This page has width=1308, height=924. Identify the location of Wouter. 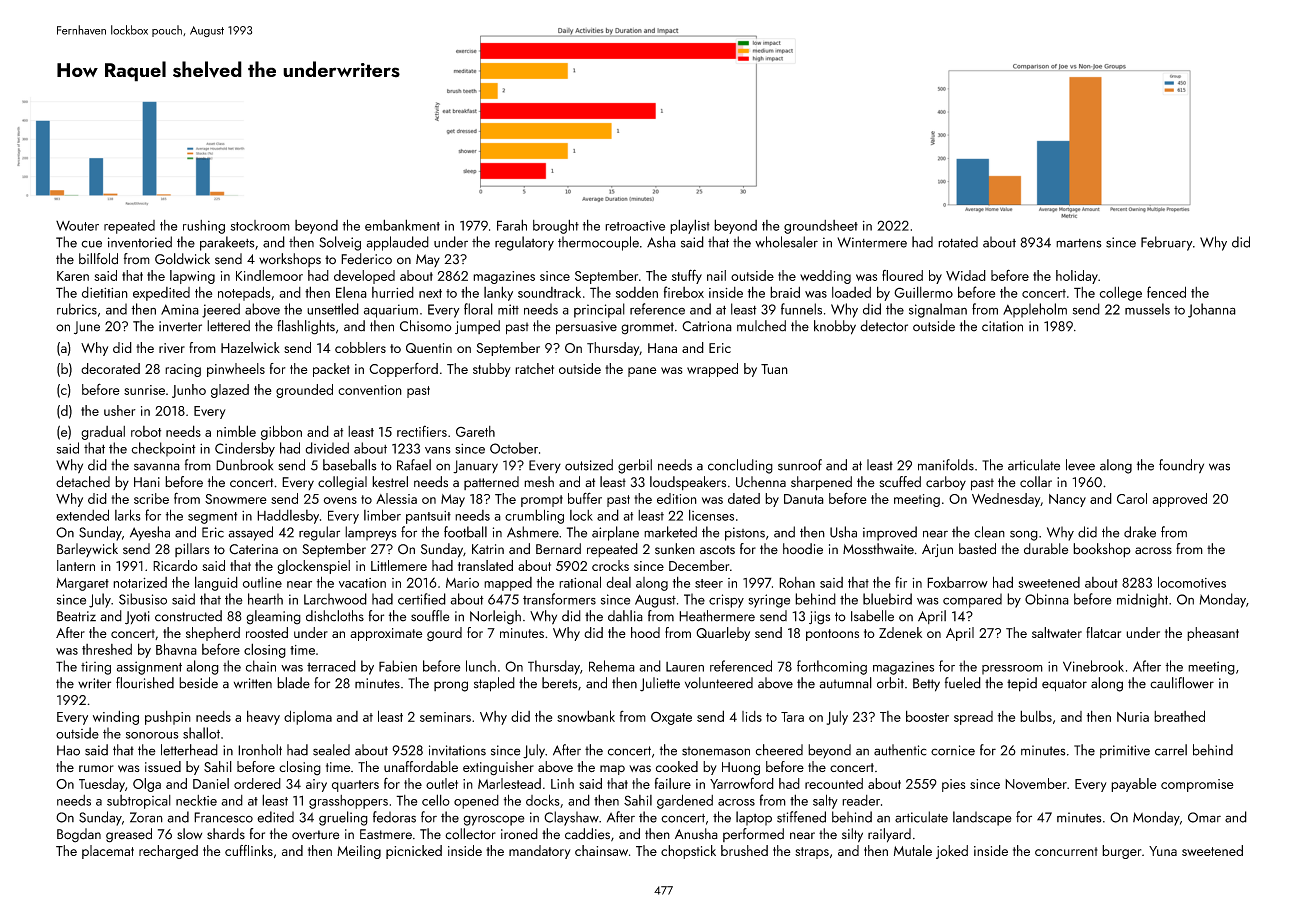
(77, 226).
